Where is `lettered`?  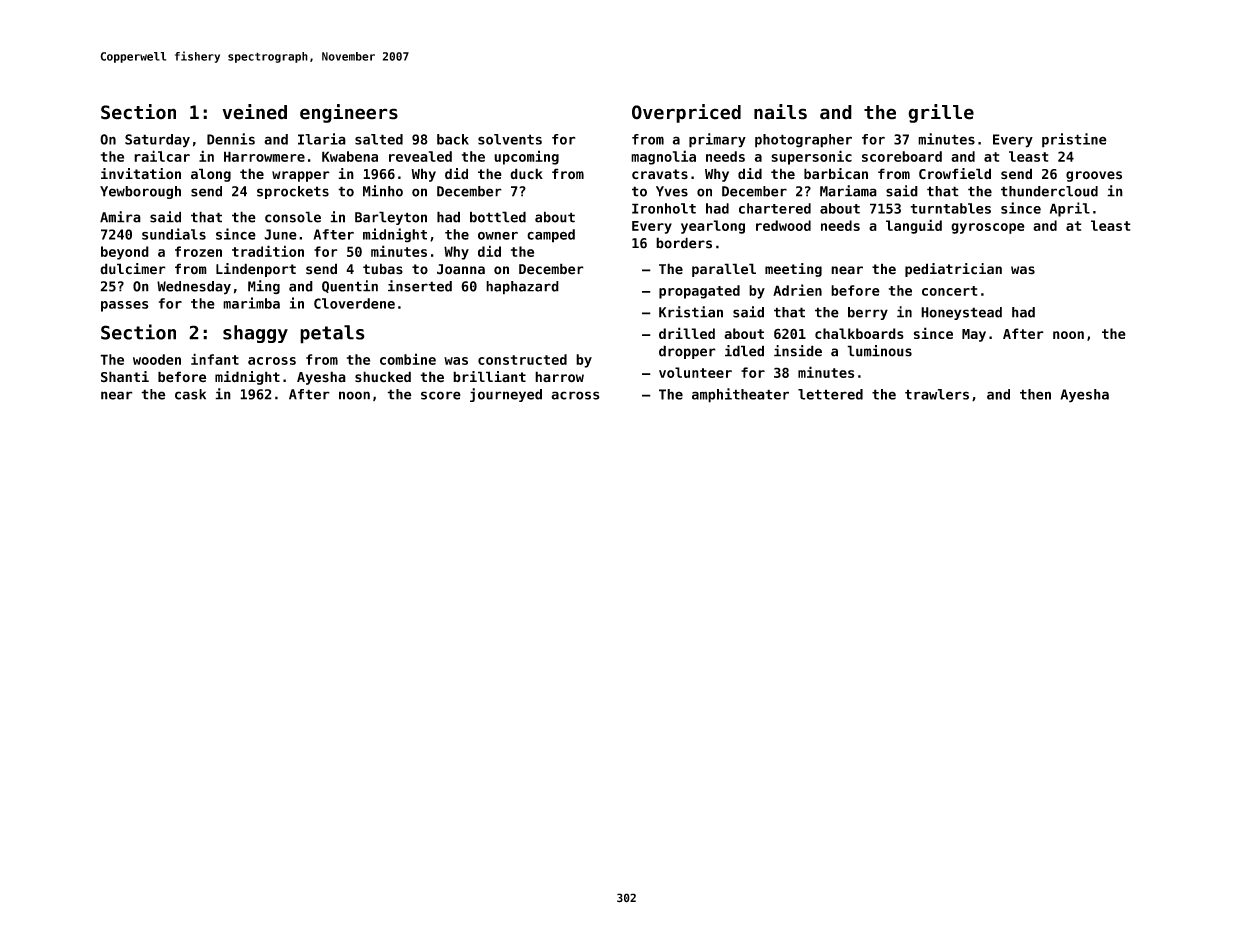
lettered is located at coordinates (830, 394).
